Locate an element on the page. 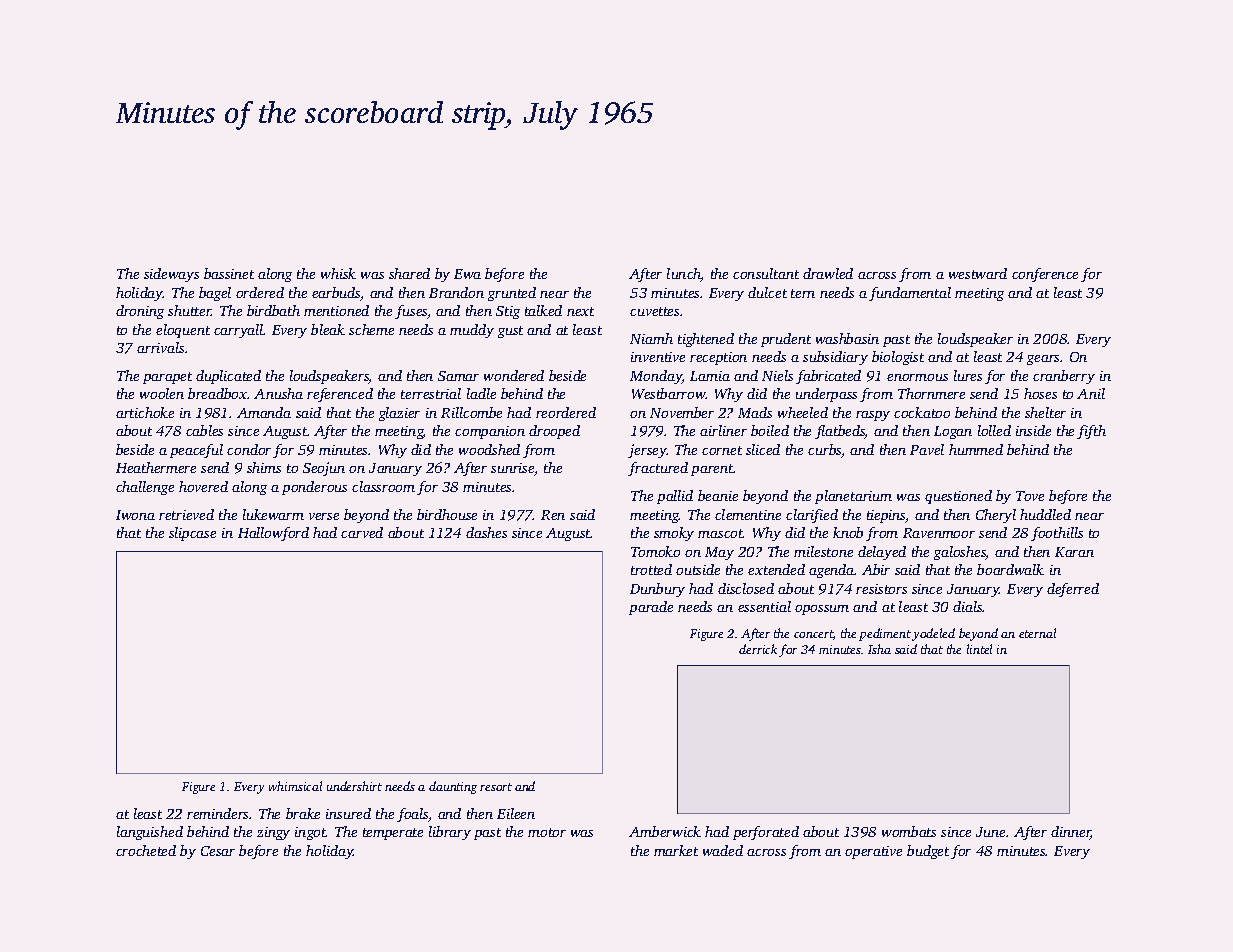 The width and height of the document is (1233, 952). cornet is located at coordinates (722, 450).
